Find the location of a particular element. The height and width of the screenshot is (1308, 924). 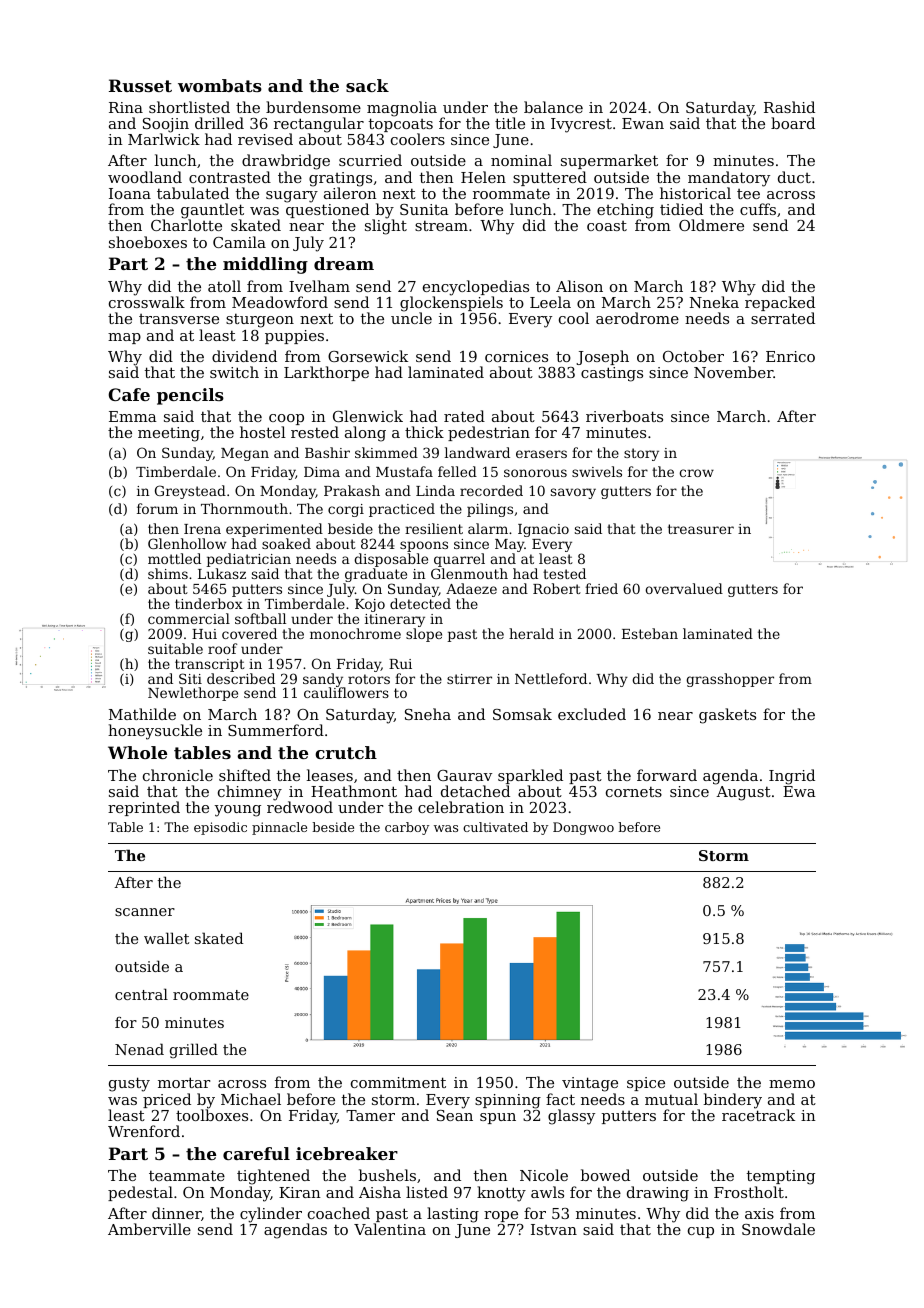

careful is located at coordinates (256, 1153).
